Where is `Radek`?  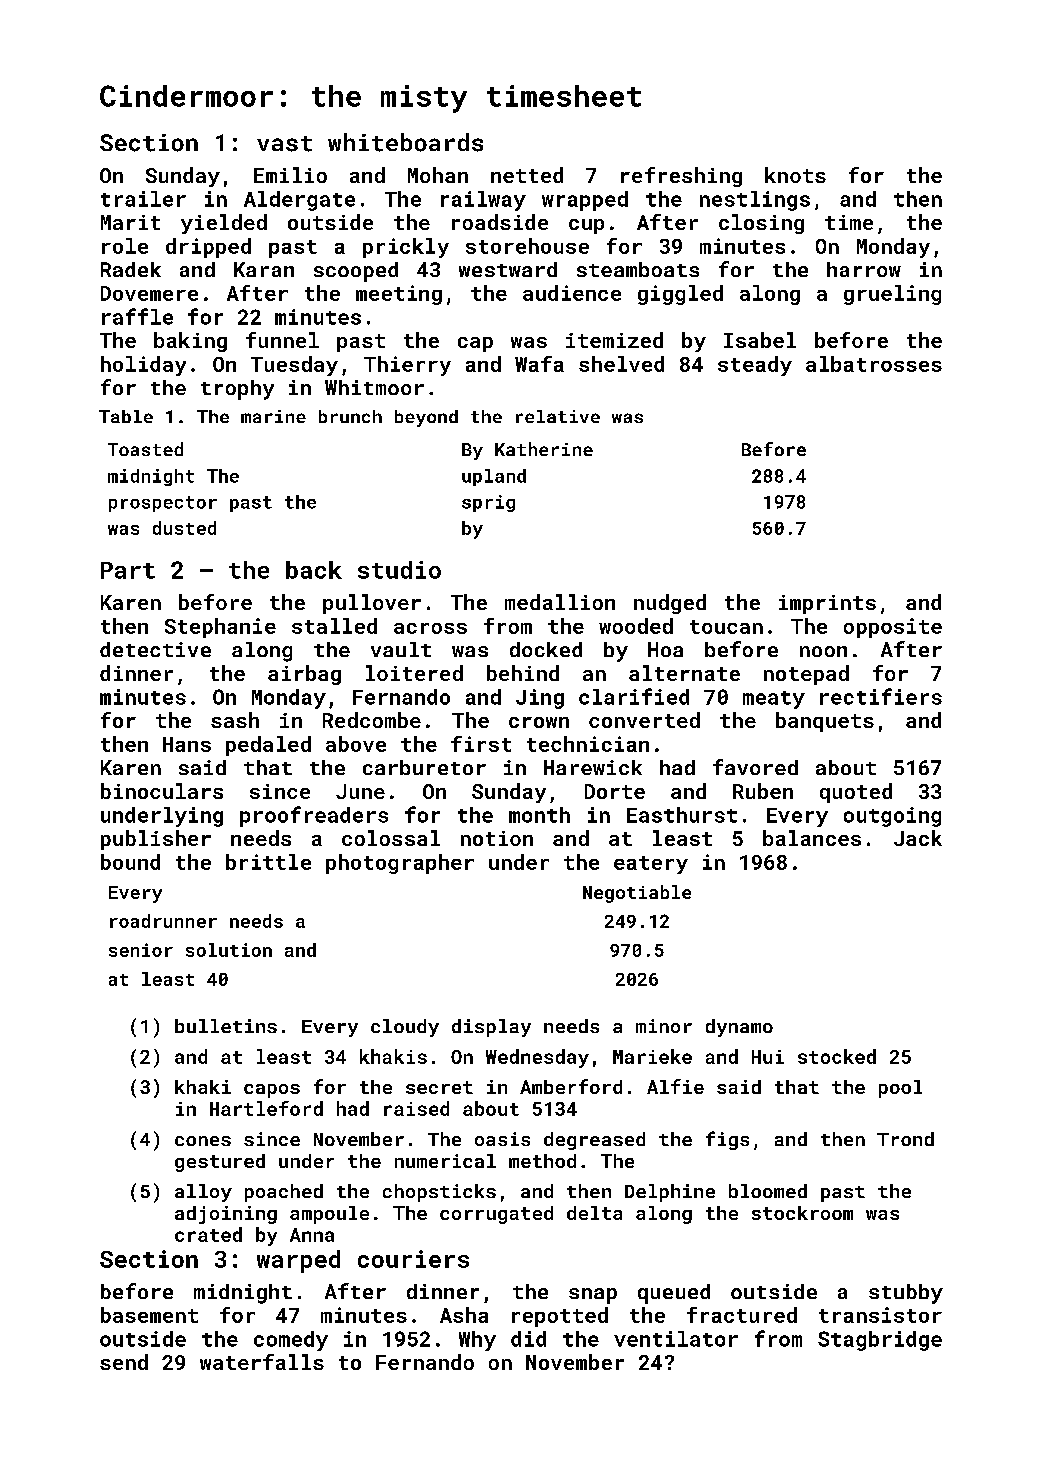 Radek is located at coordinates (131, 269).
